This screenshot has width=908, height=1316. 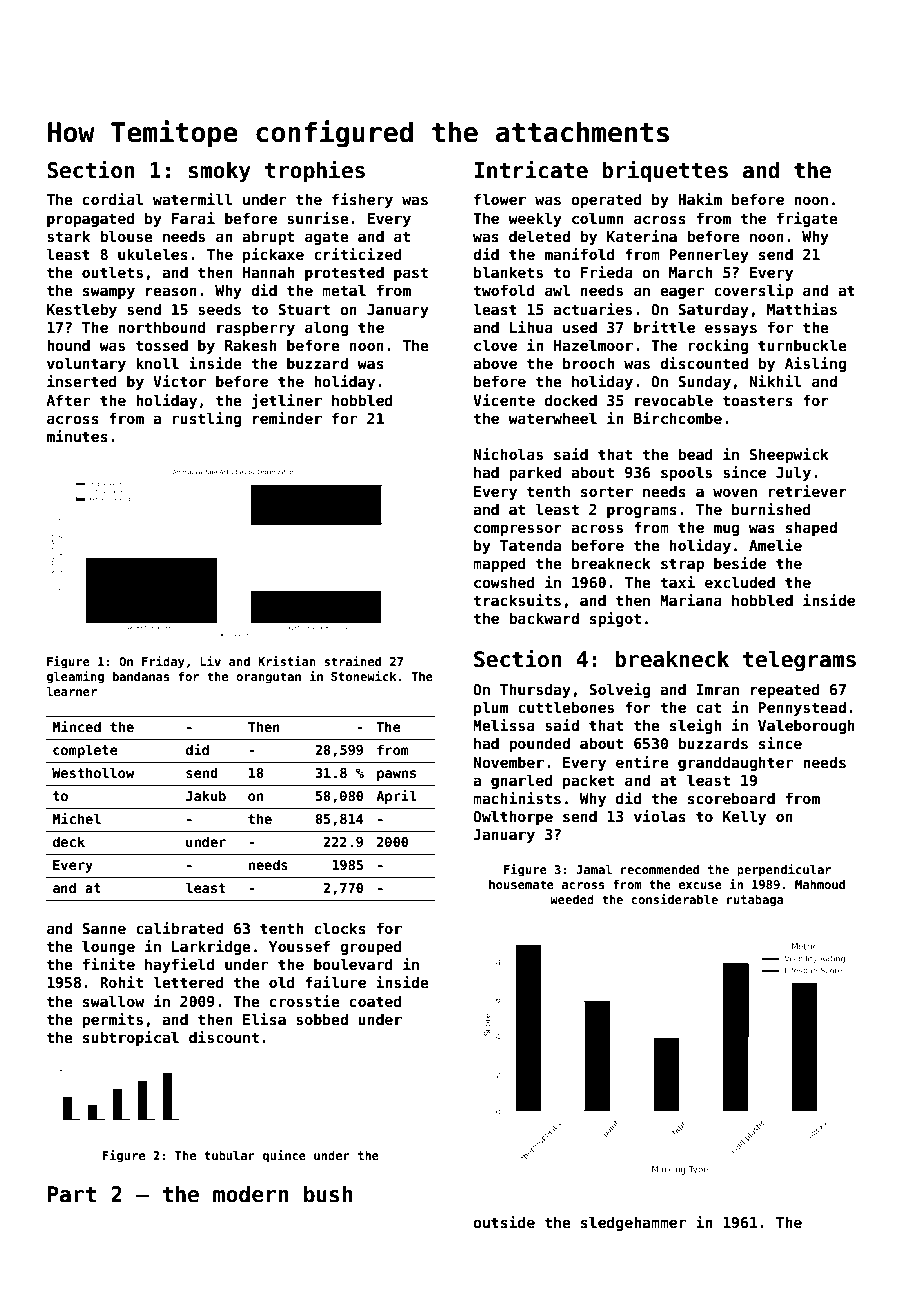 What do you see at coordinates (268, 237) in the screenshot?
I see `abrupt` at bounding box center [268, 237].
